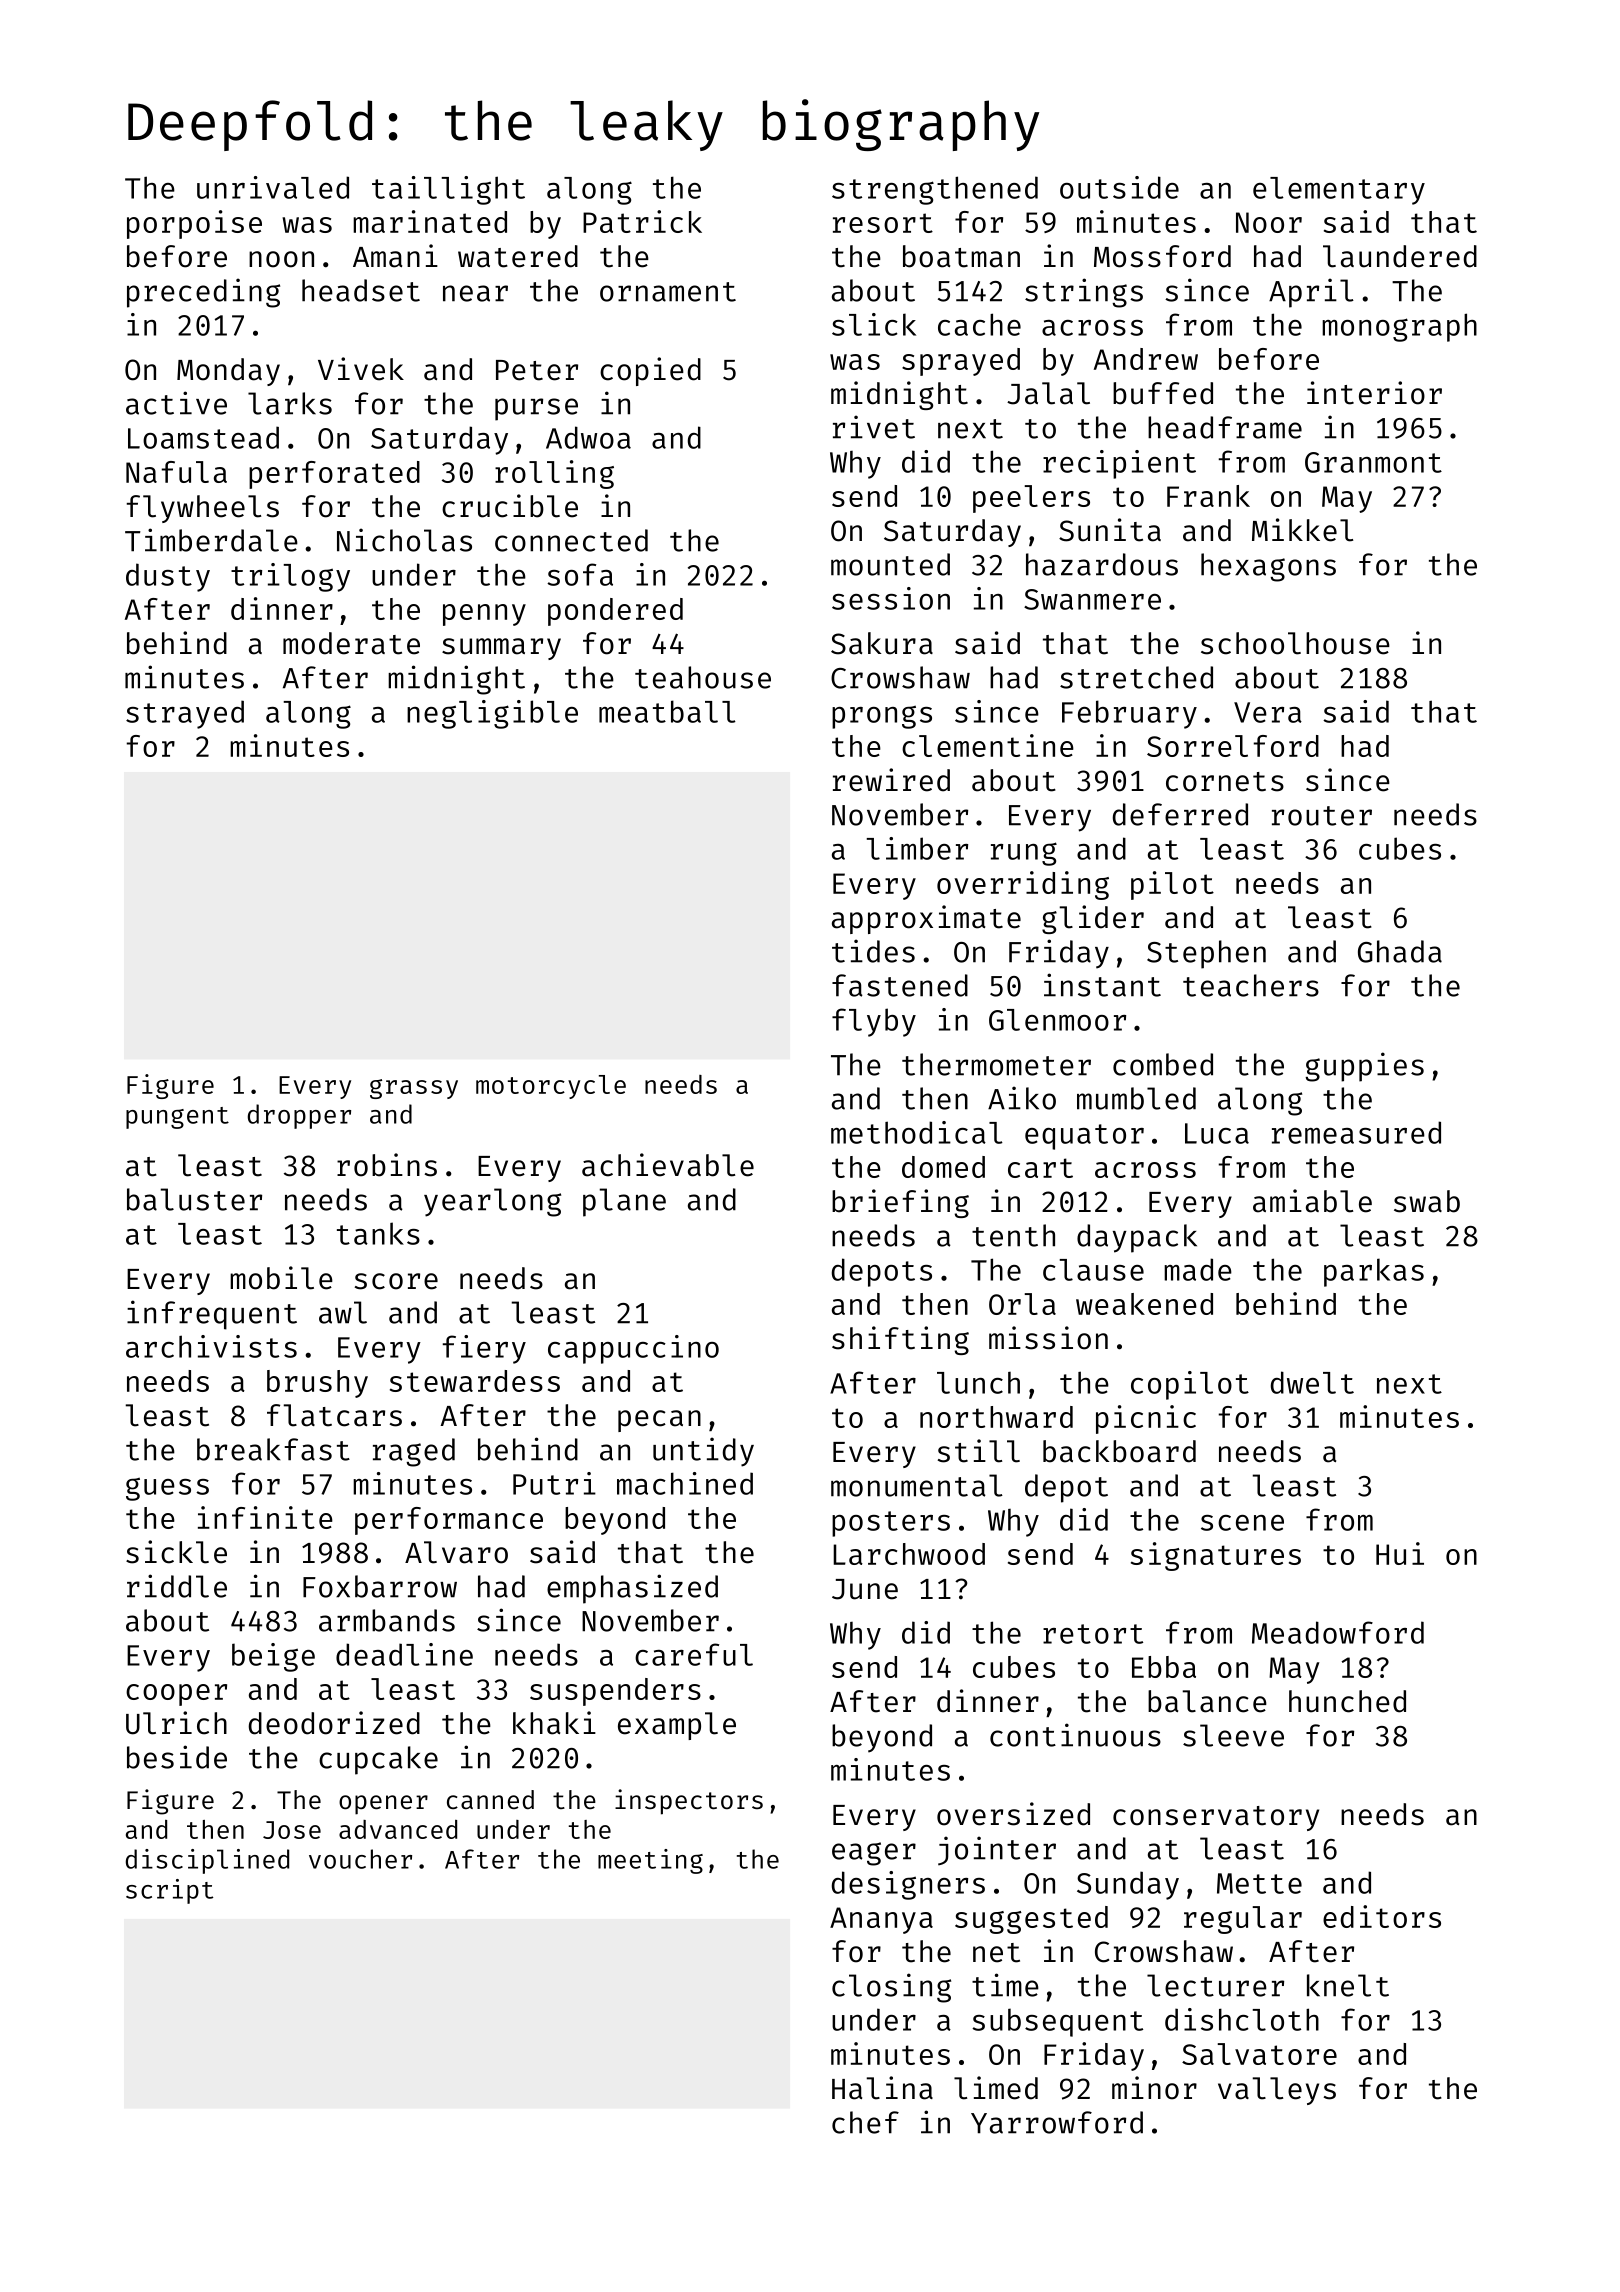 This document has width=1620, height=2292. I want to click on still, so click(979, 1451).
